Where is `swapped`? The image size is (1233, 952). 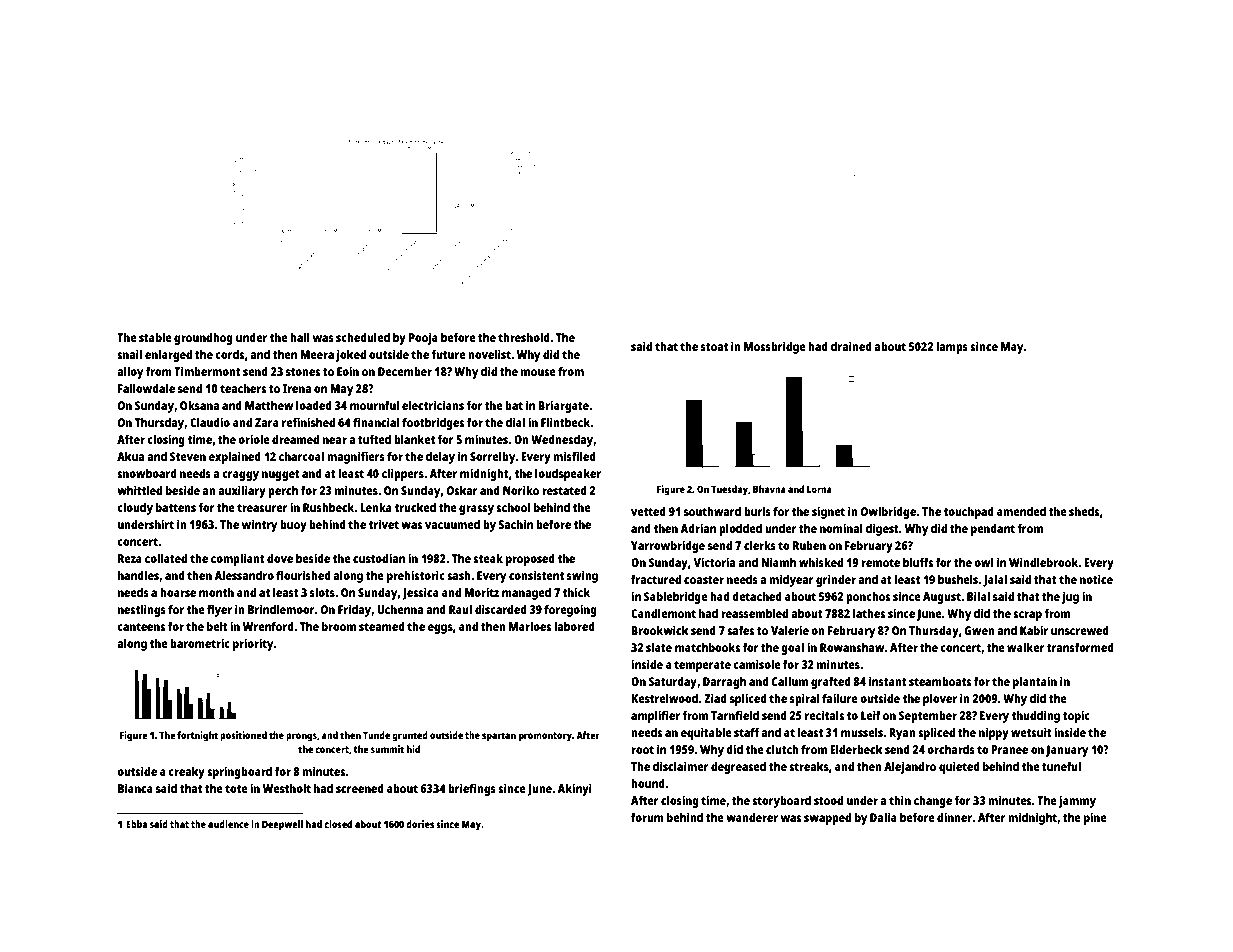 swapped is located at coordinates (827, 819).
